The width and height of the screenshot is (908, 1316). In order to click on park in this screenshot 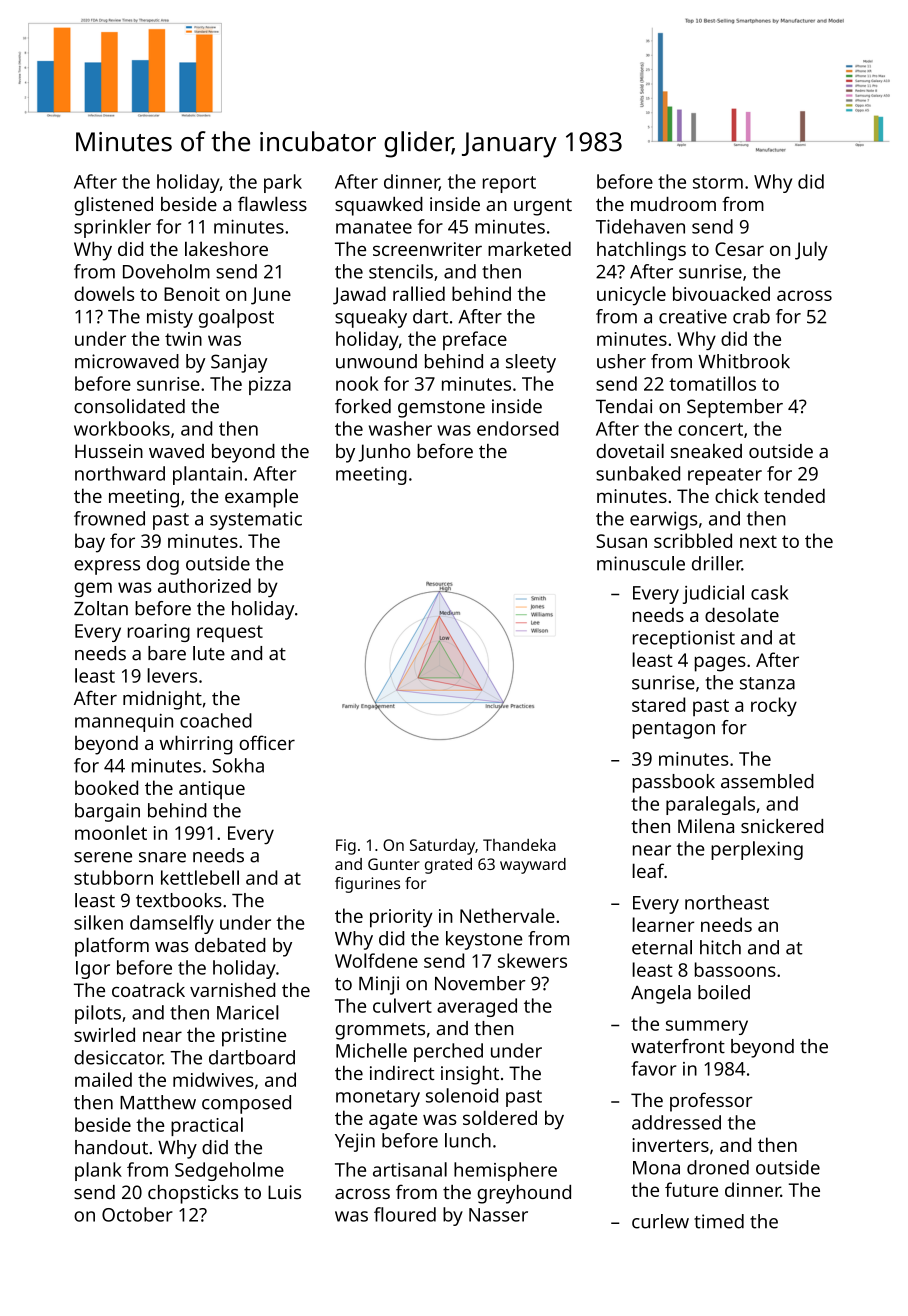, I will do `click(283, 183)`.
